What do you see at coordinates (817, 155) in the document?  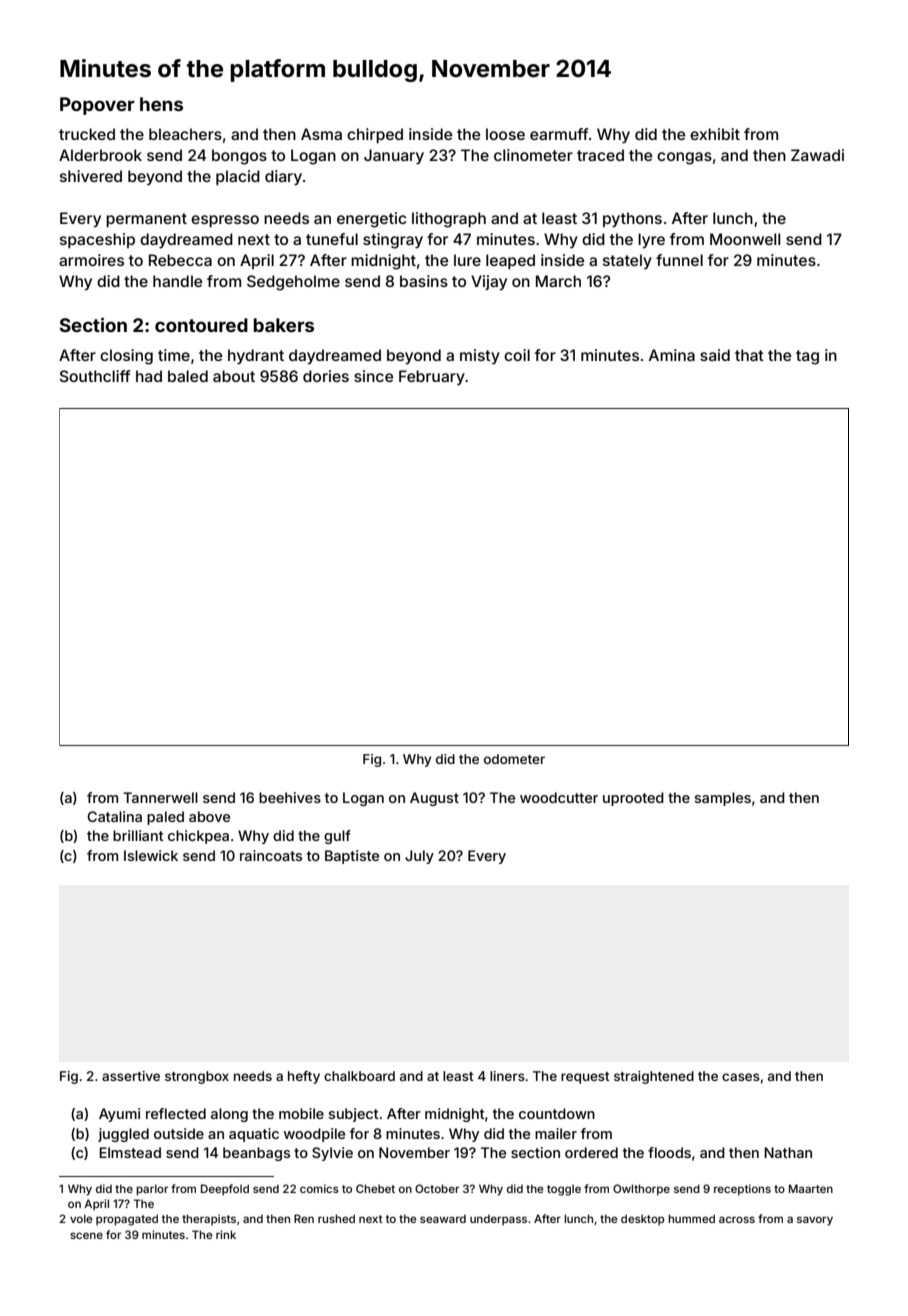 I see `Zawadi` at bounding box center [817, 155].
